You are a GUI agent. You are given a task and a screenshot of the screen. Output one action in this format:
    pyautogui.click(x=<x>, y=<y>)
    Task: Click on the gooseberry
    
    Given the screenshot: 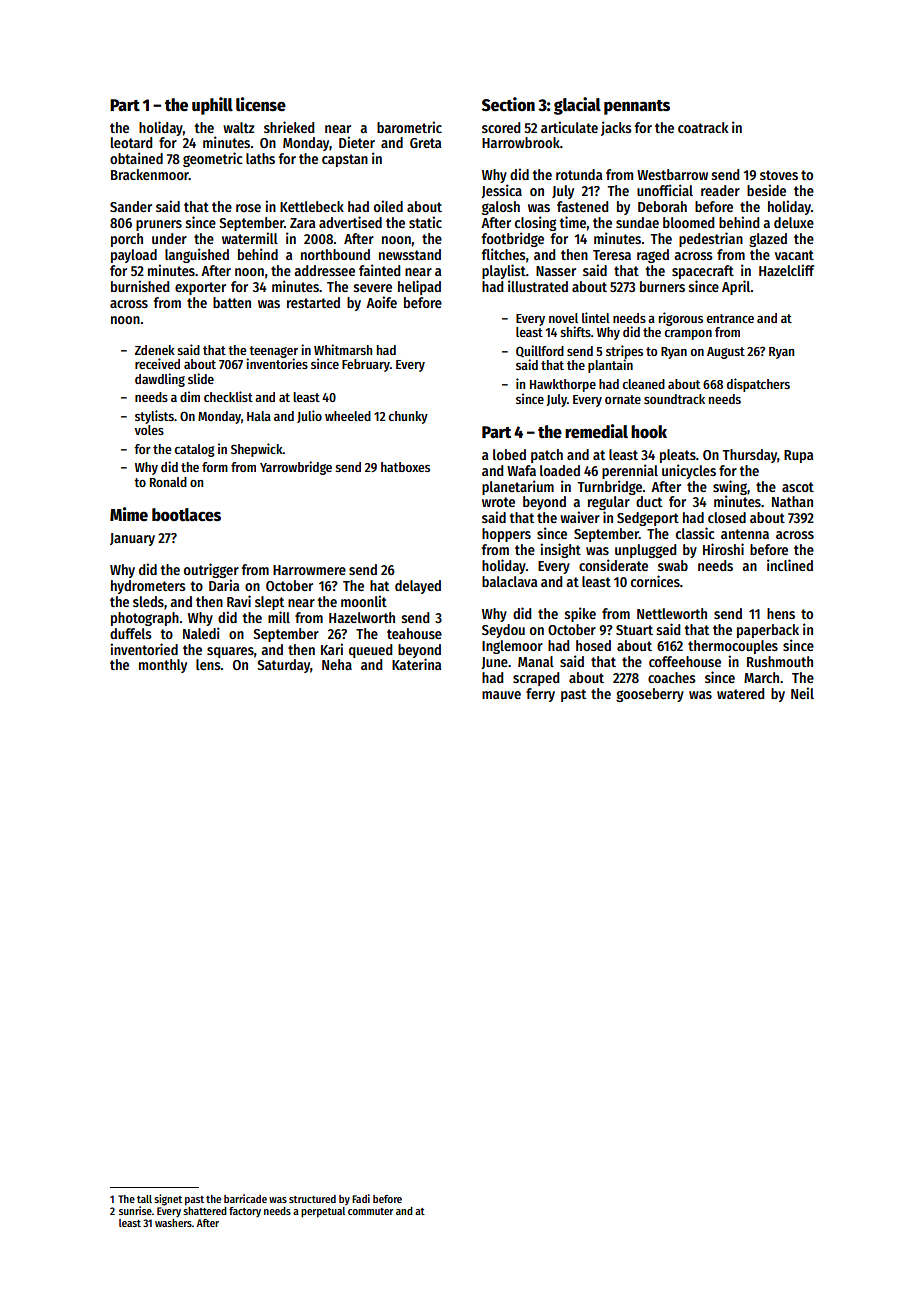 What is the action you would take?
    pyautogui.click(x=650, y=695)
